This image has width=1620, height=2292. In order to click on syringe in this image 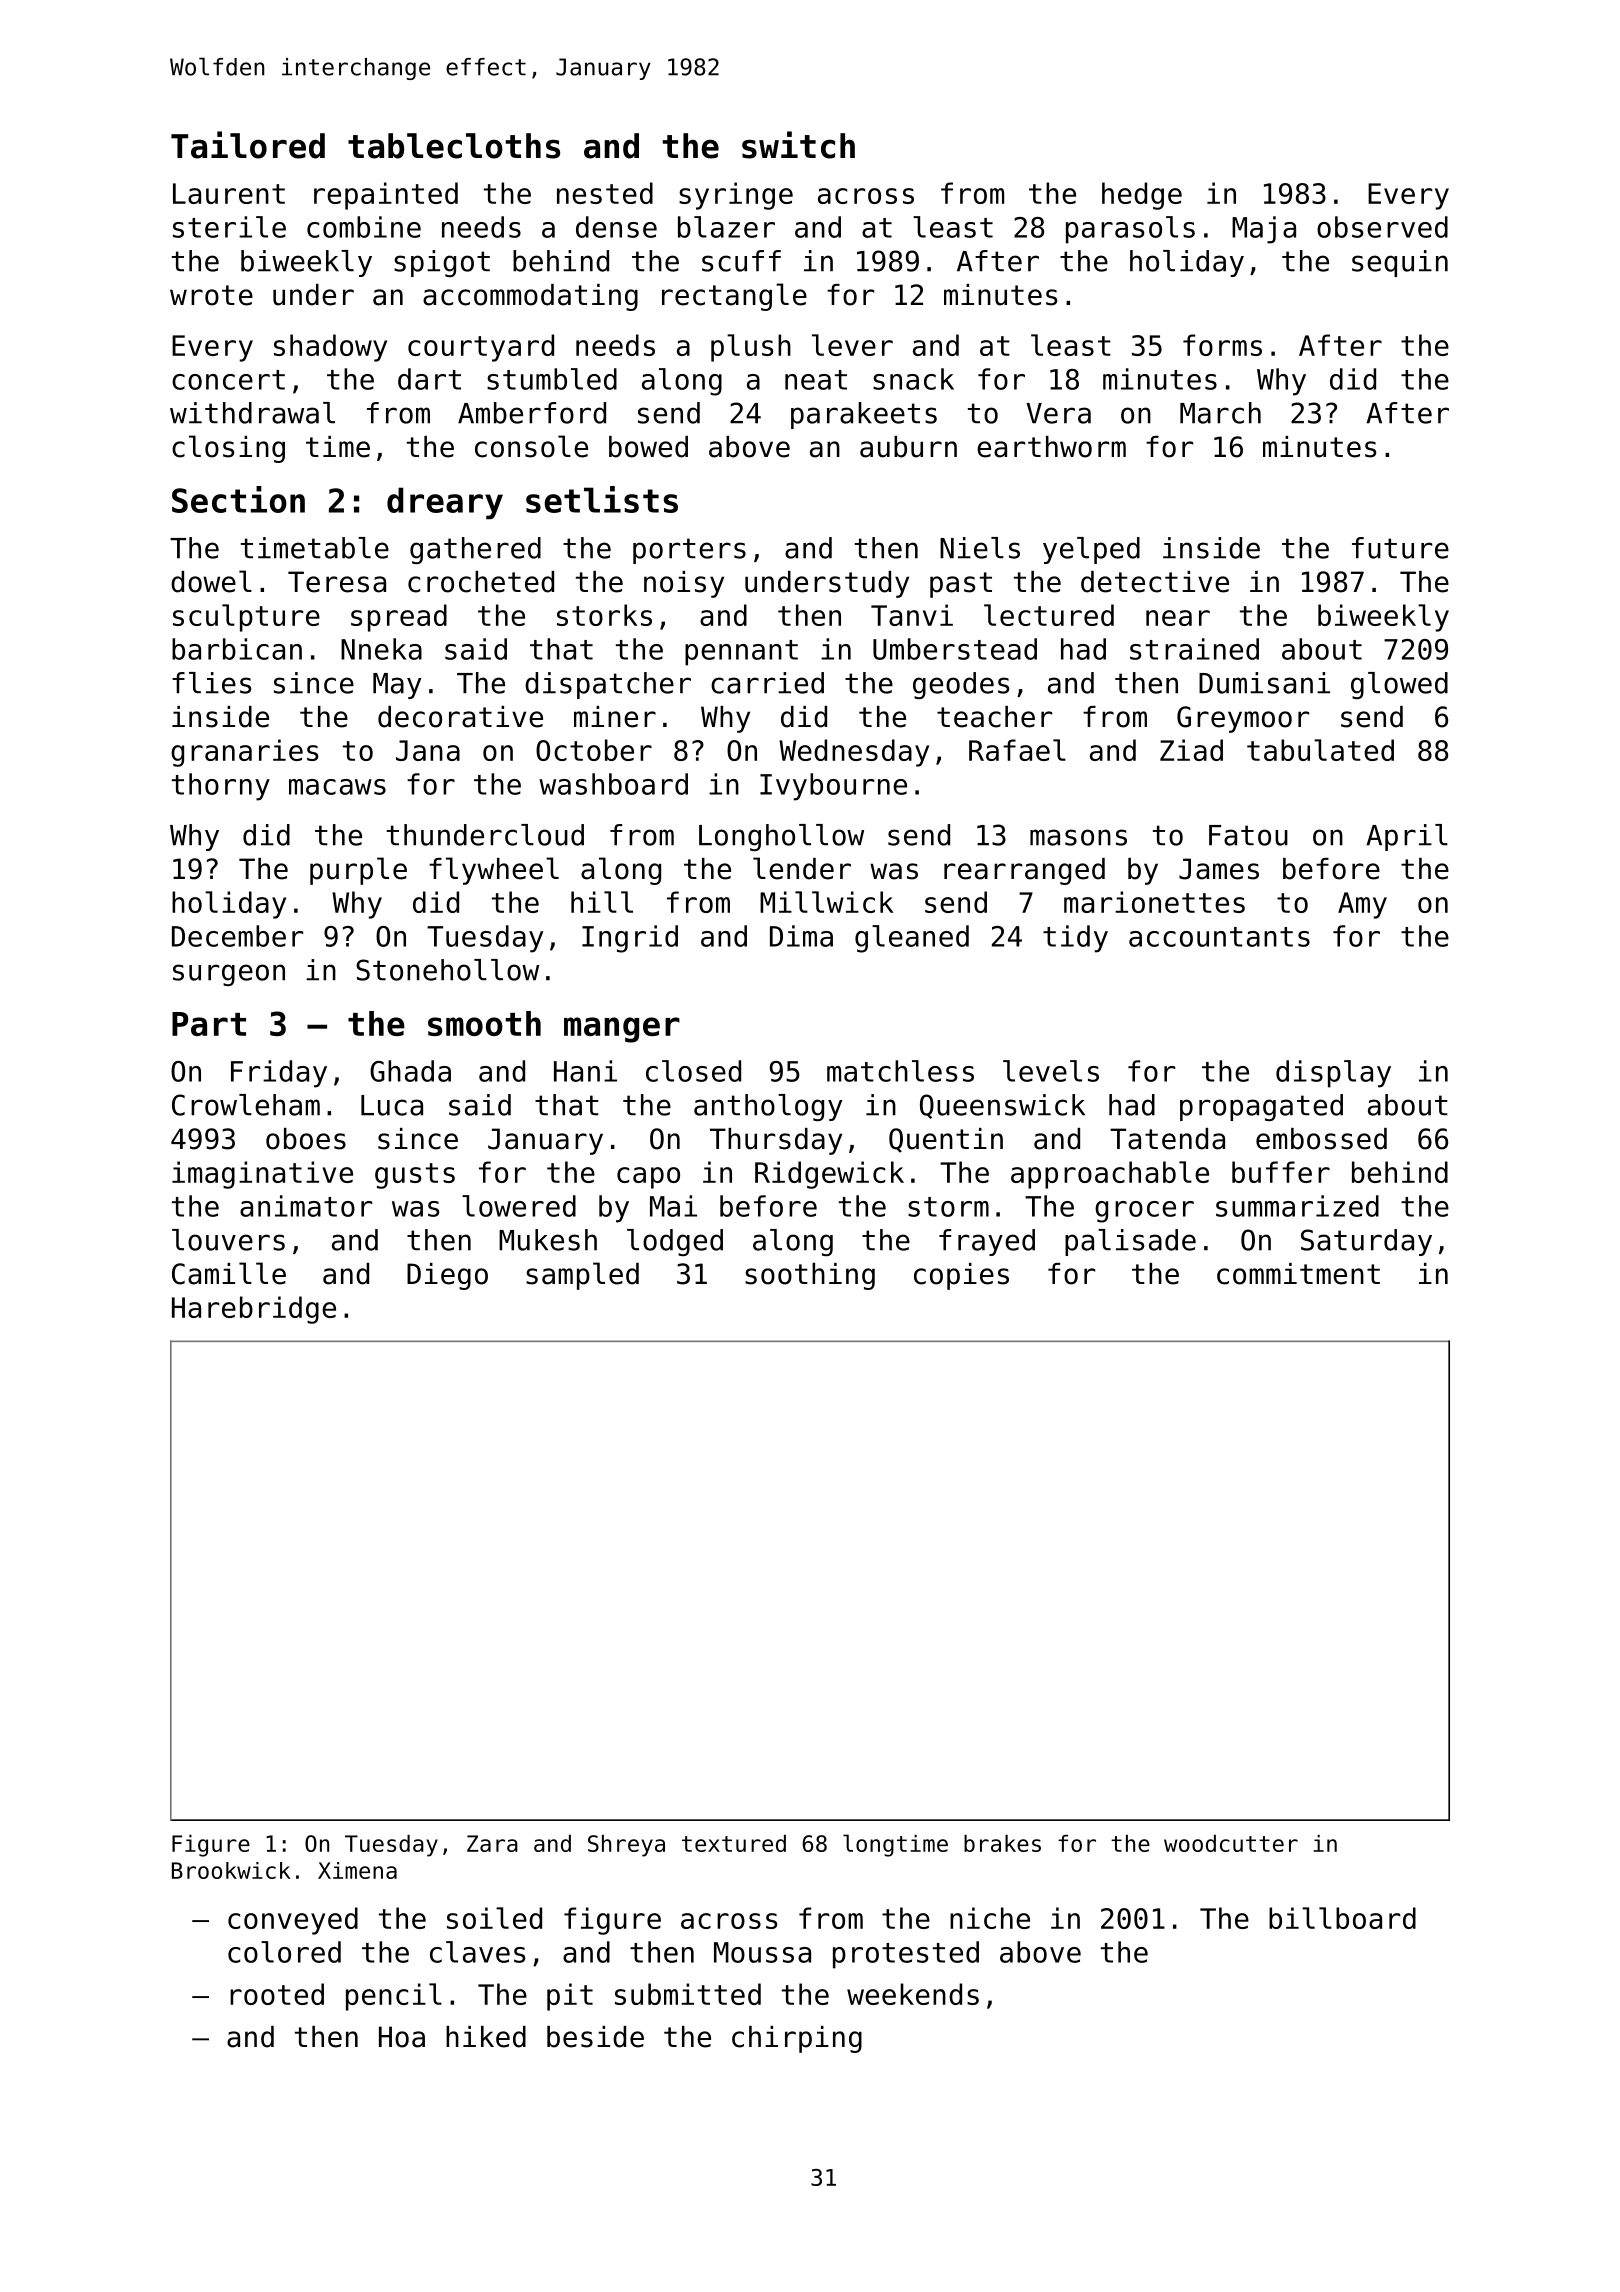, I will do `click(736, 196)`.
